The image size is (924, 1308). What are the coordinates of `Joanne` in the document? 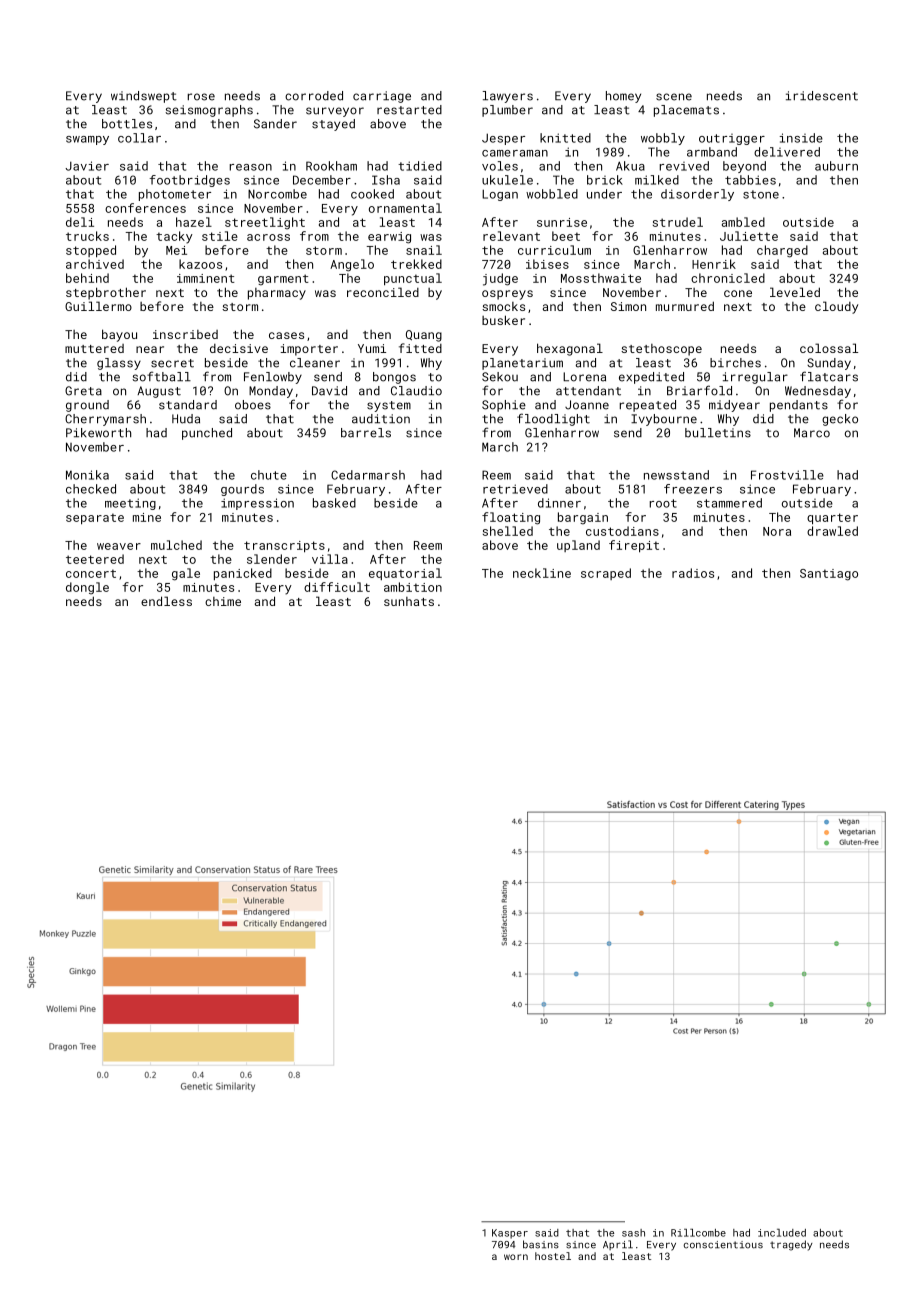 It's located at (587, 405).
